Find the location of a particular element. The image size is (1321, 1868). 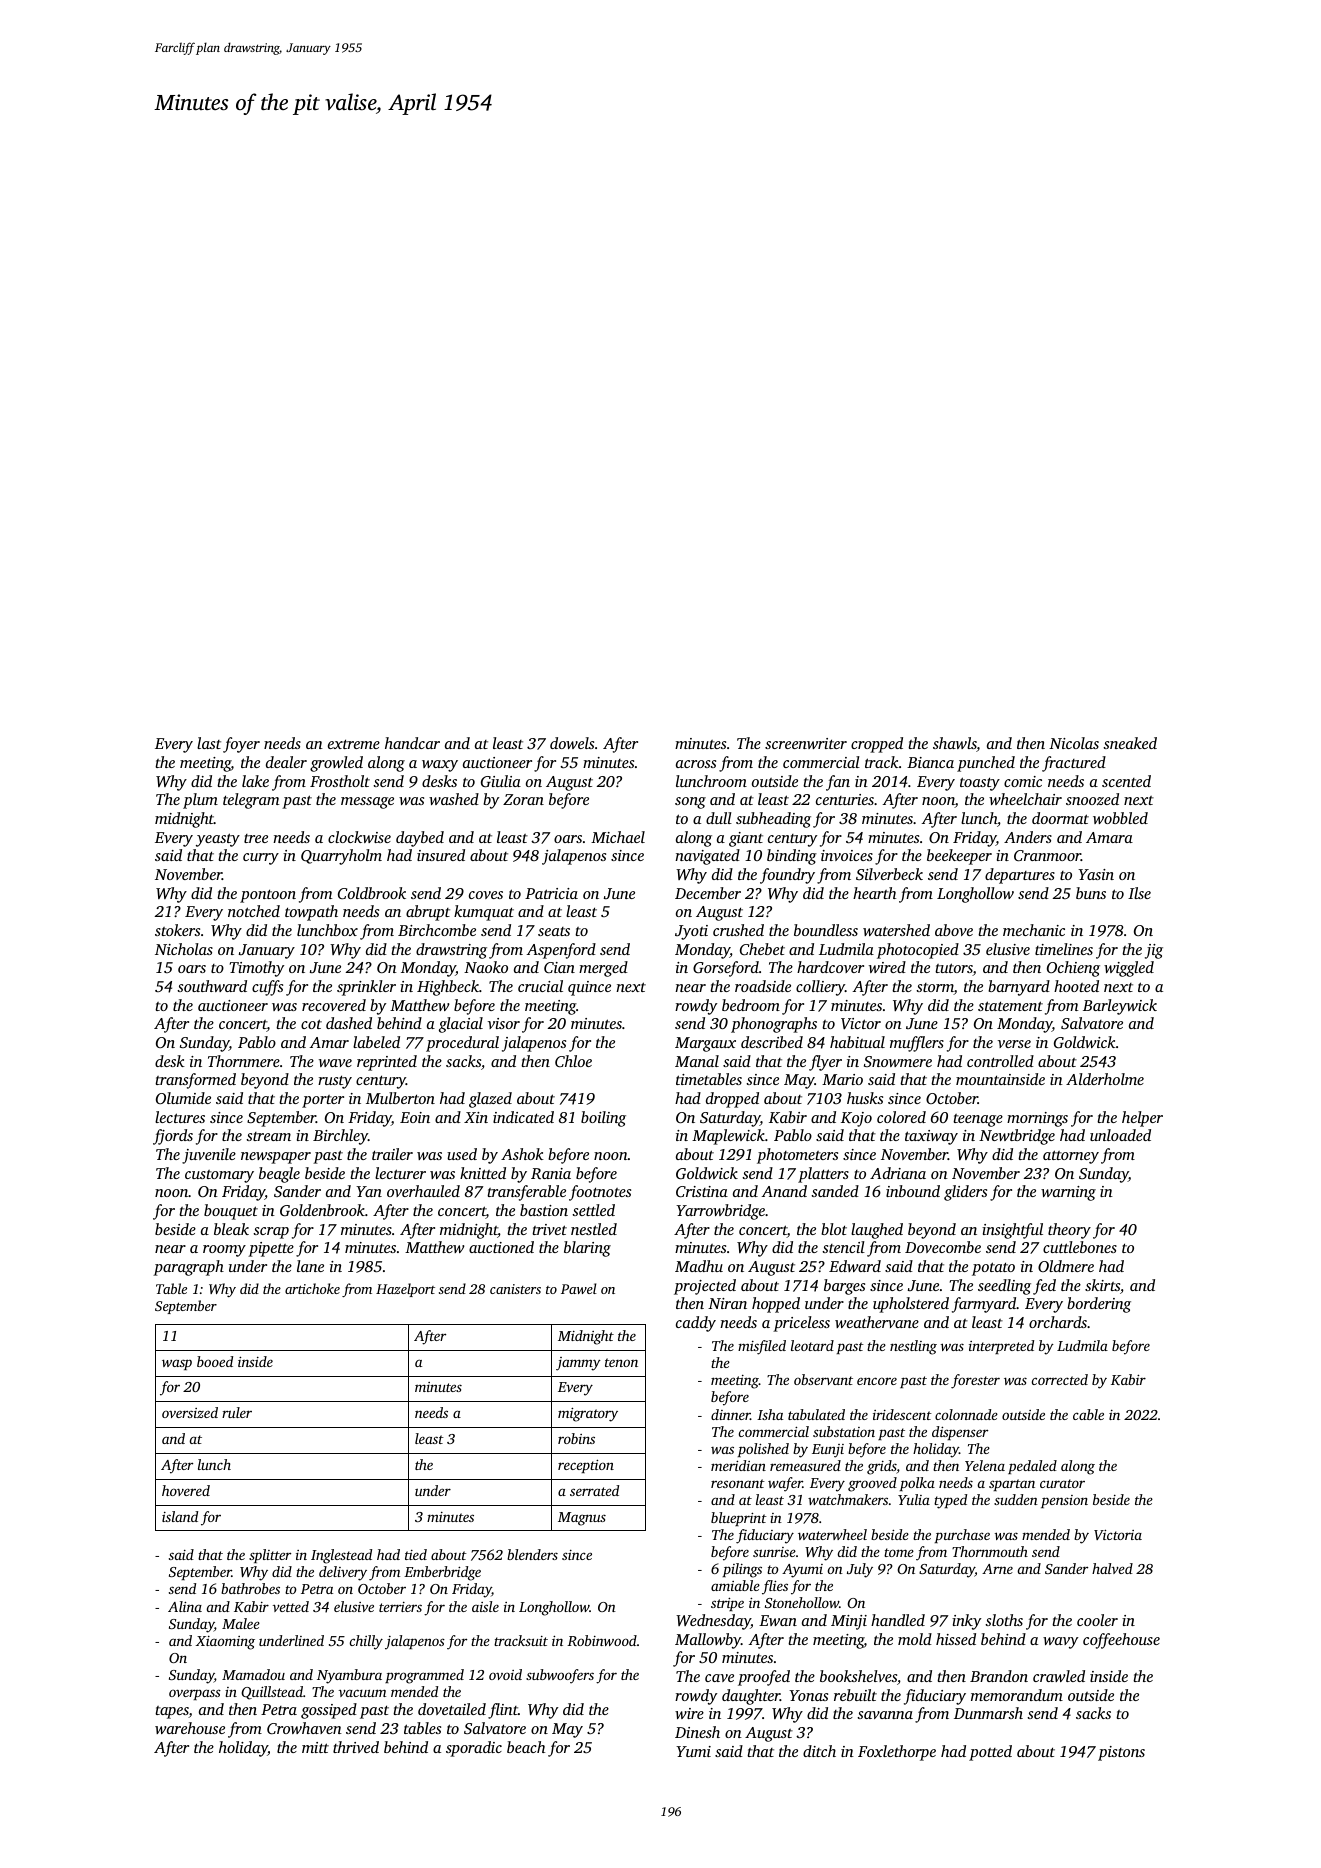

curry is located at coordinates (261, 859).
